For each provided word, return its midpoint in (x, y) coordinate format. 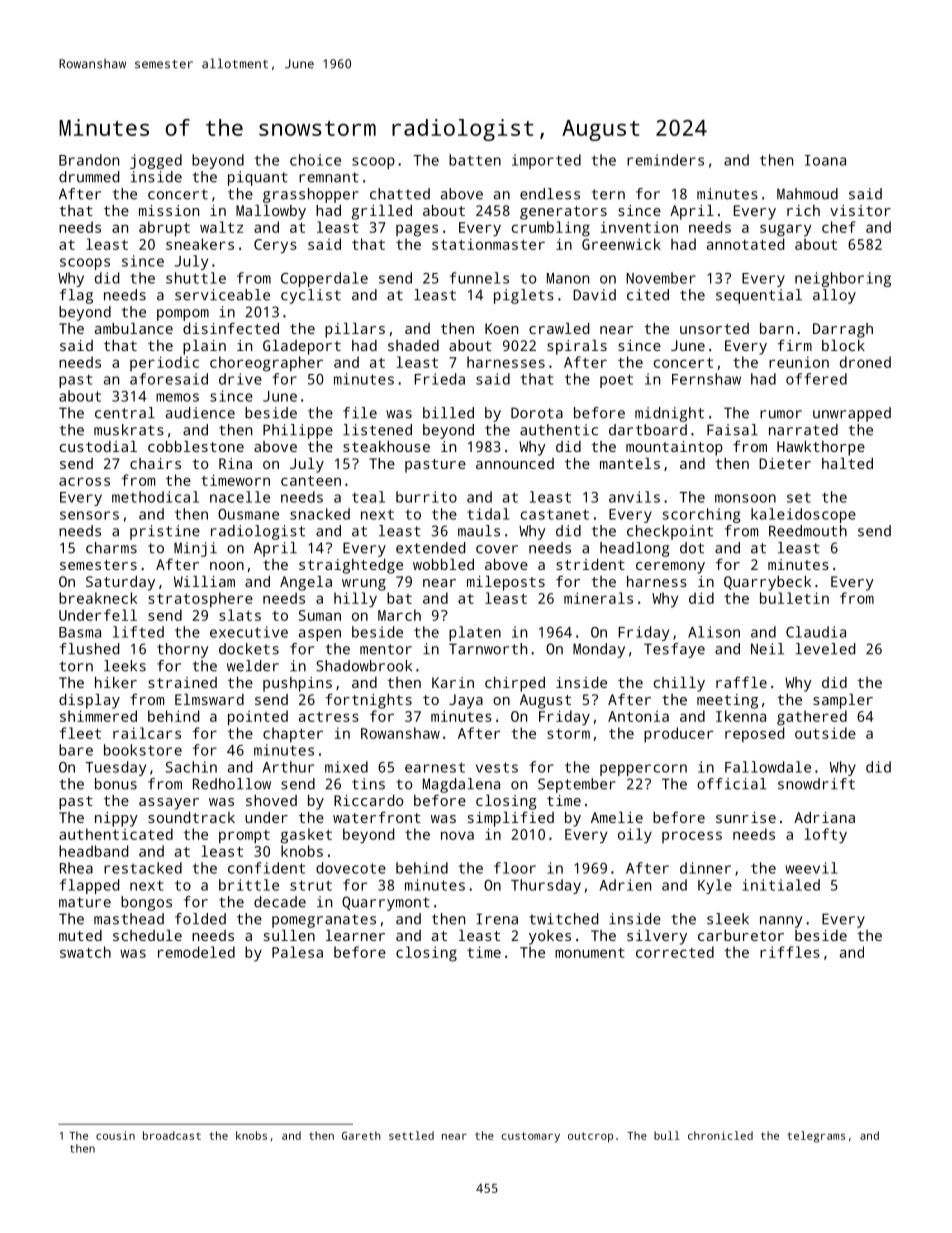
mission (169, 210)
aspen (320, 635)
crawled (559, 328)
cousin (115, 1135)
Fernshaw (706, 379)
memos (177, 397)
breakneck (98, 598)
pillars (355, 330)
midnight (669, 414)
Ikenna (741, 716)
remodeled (196, 952)
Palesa (297, 952)
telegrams (816, 1137)
